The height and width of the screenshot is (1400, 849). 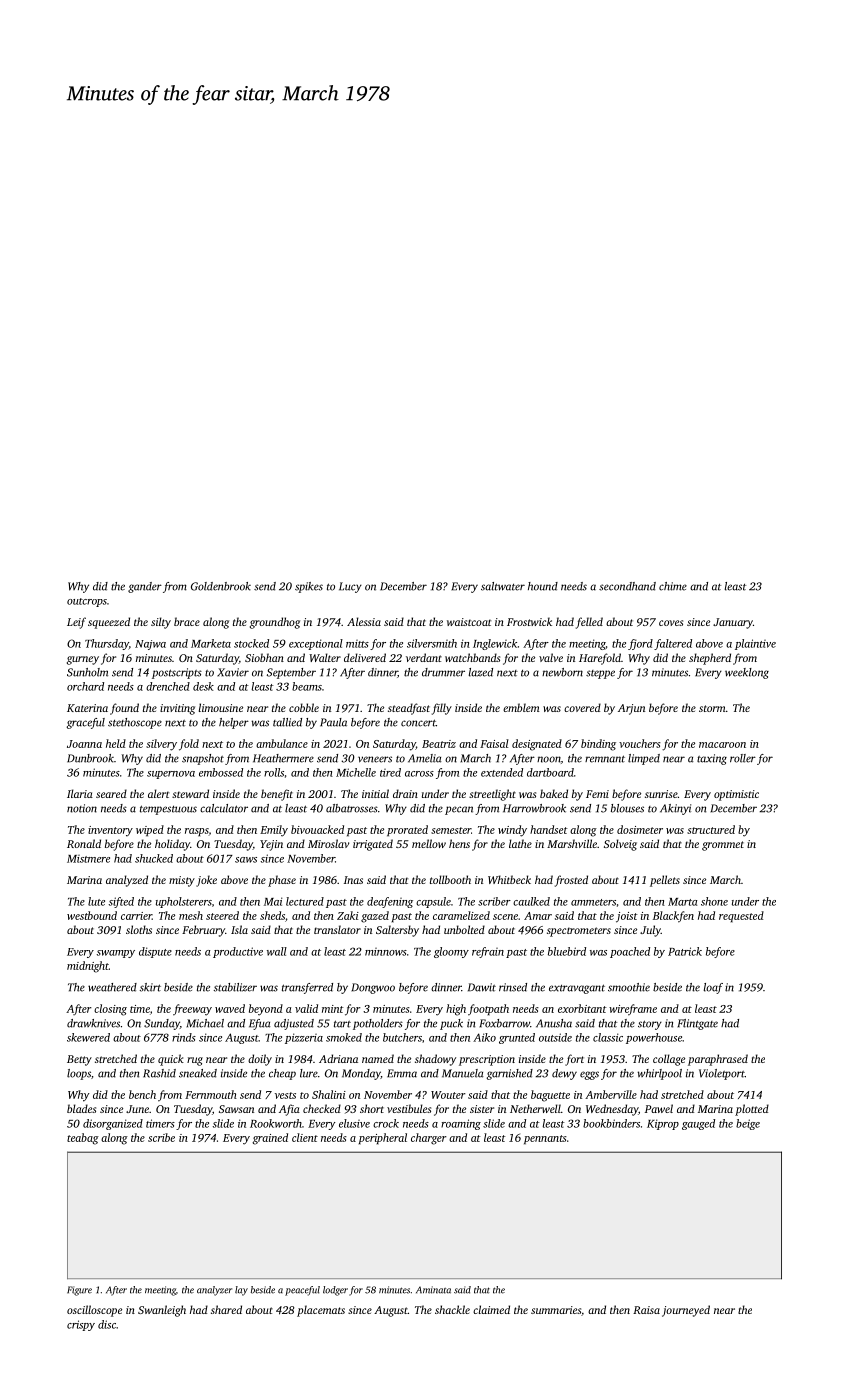 What do you see at coordinates (503, 586) in the screenshot?
I see `saltwater` at bounding box center [503, 586].
